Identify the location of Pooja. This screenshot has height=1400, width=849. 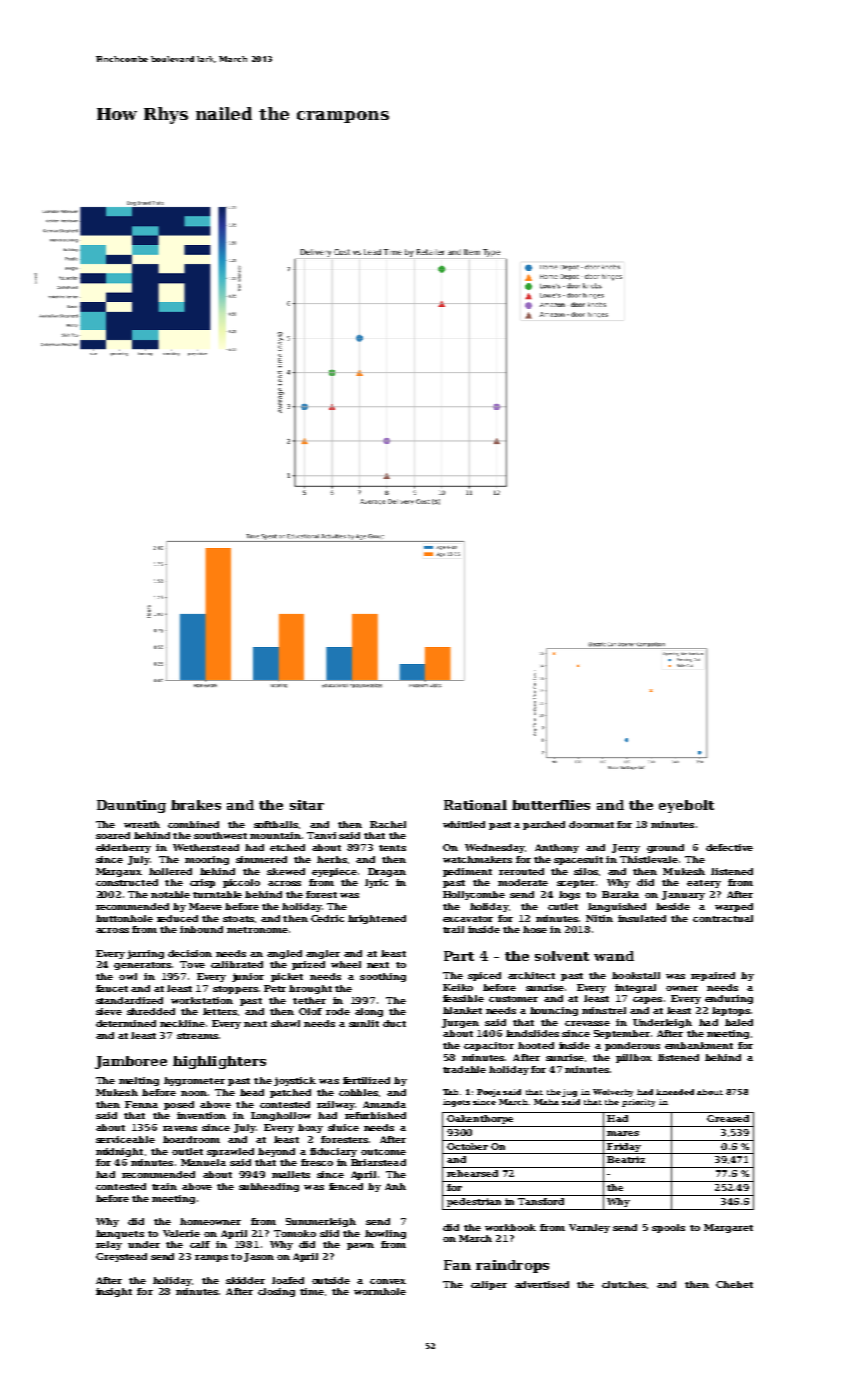
(489, 1093).
